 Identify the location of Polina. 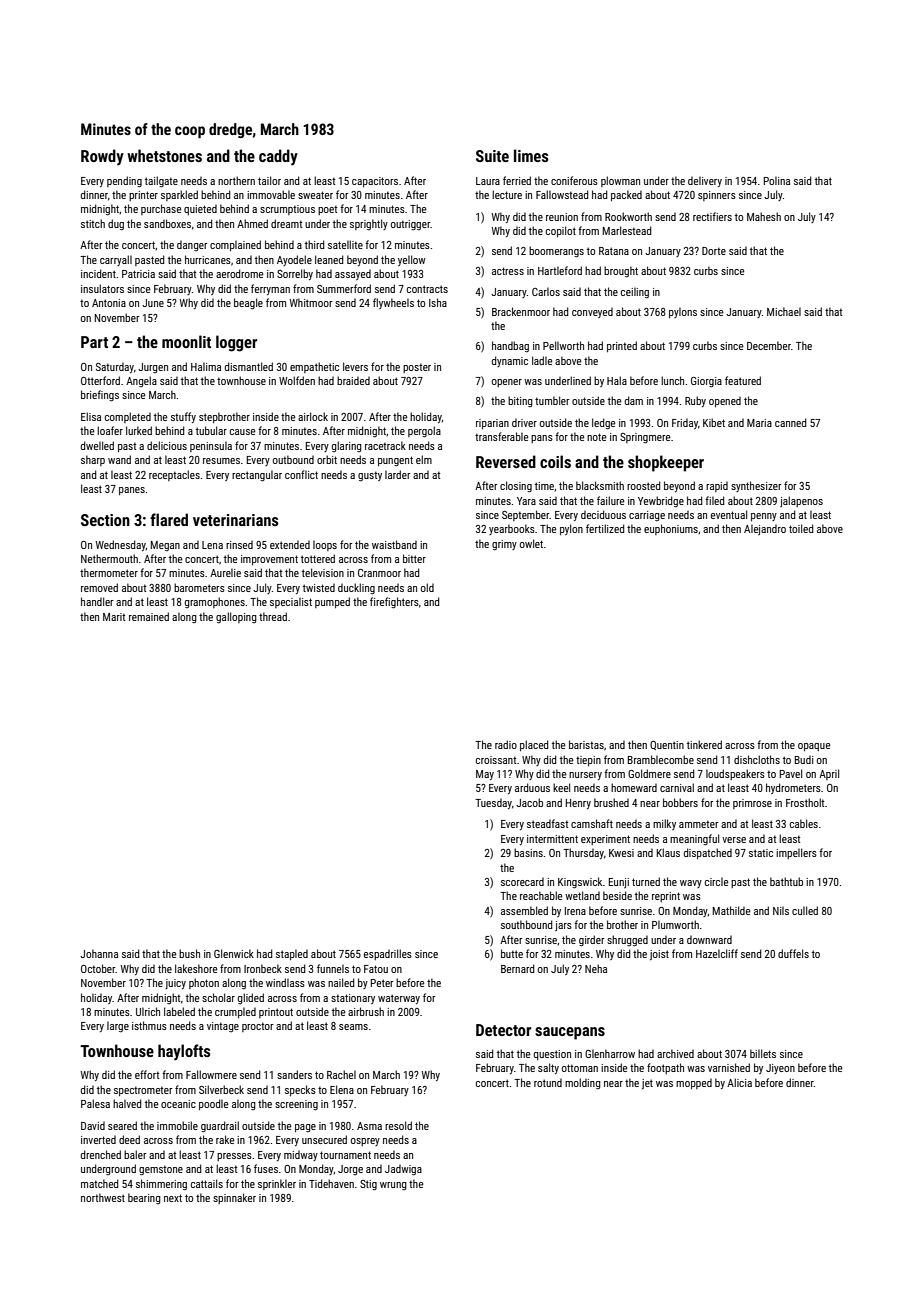
(777, 180).
